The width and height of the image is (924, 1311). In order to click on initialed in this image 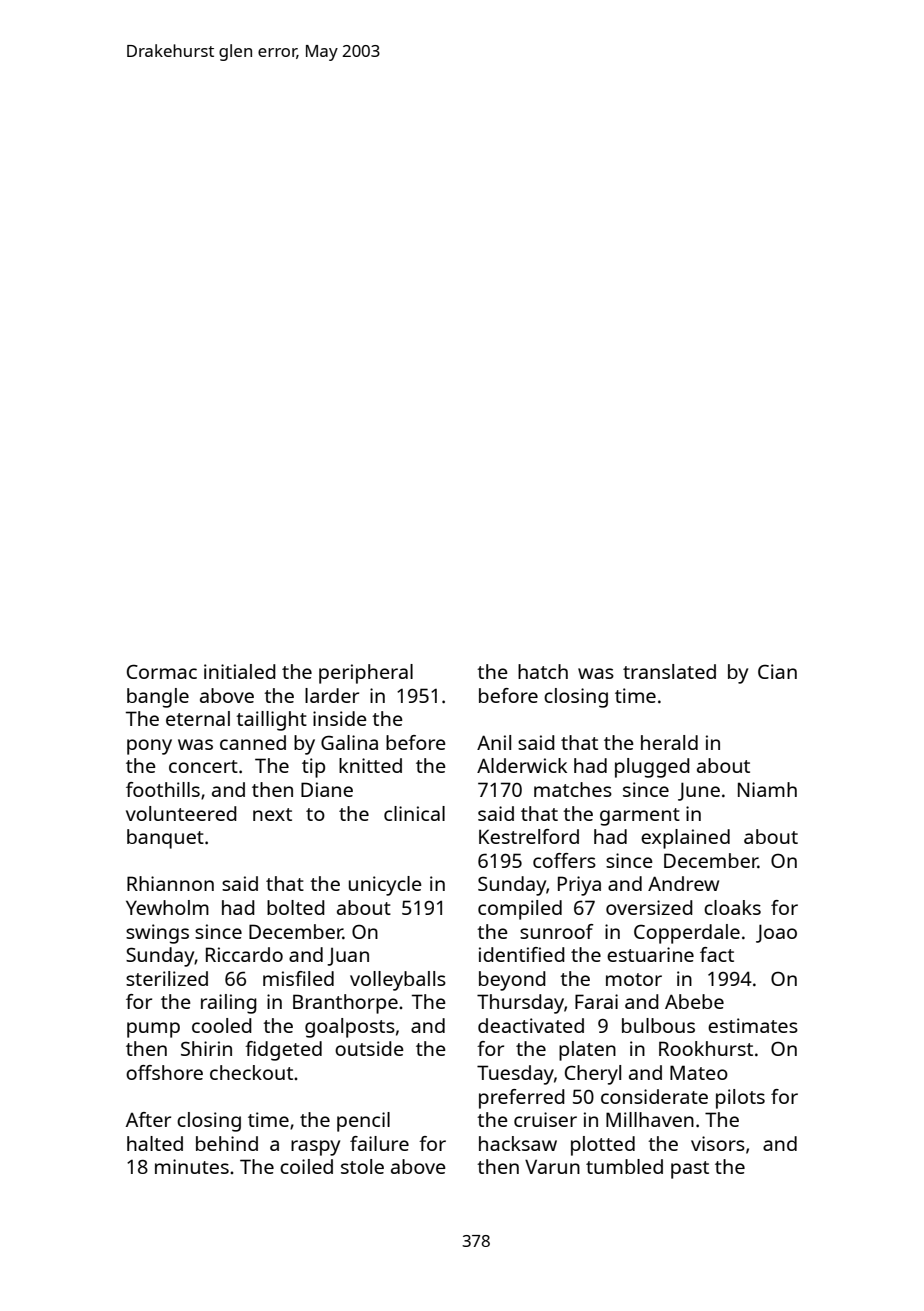, I will do `click(240, 671)`.
